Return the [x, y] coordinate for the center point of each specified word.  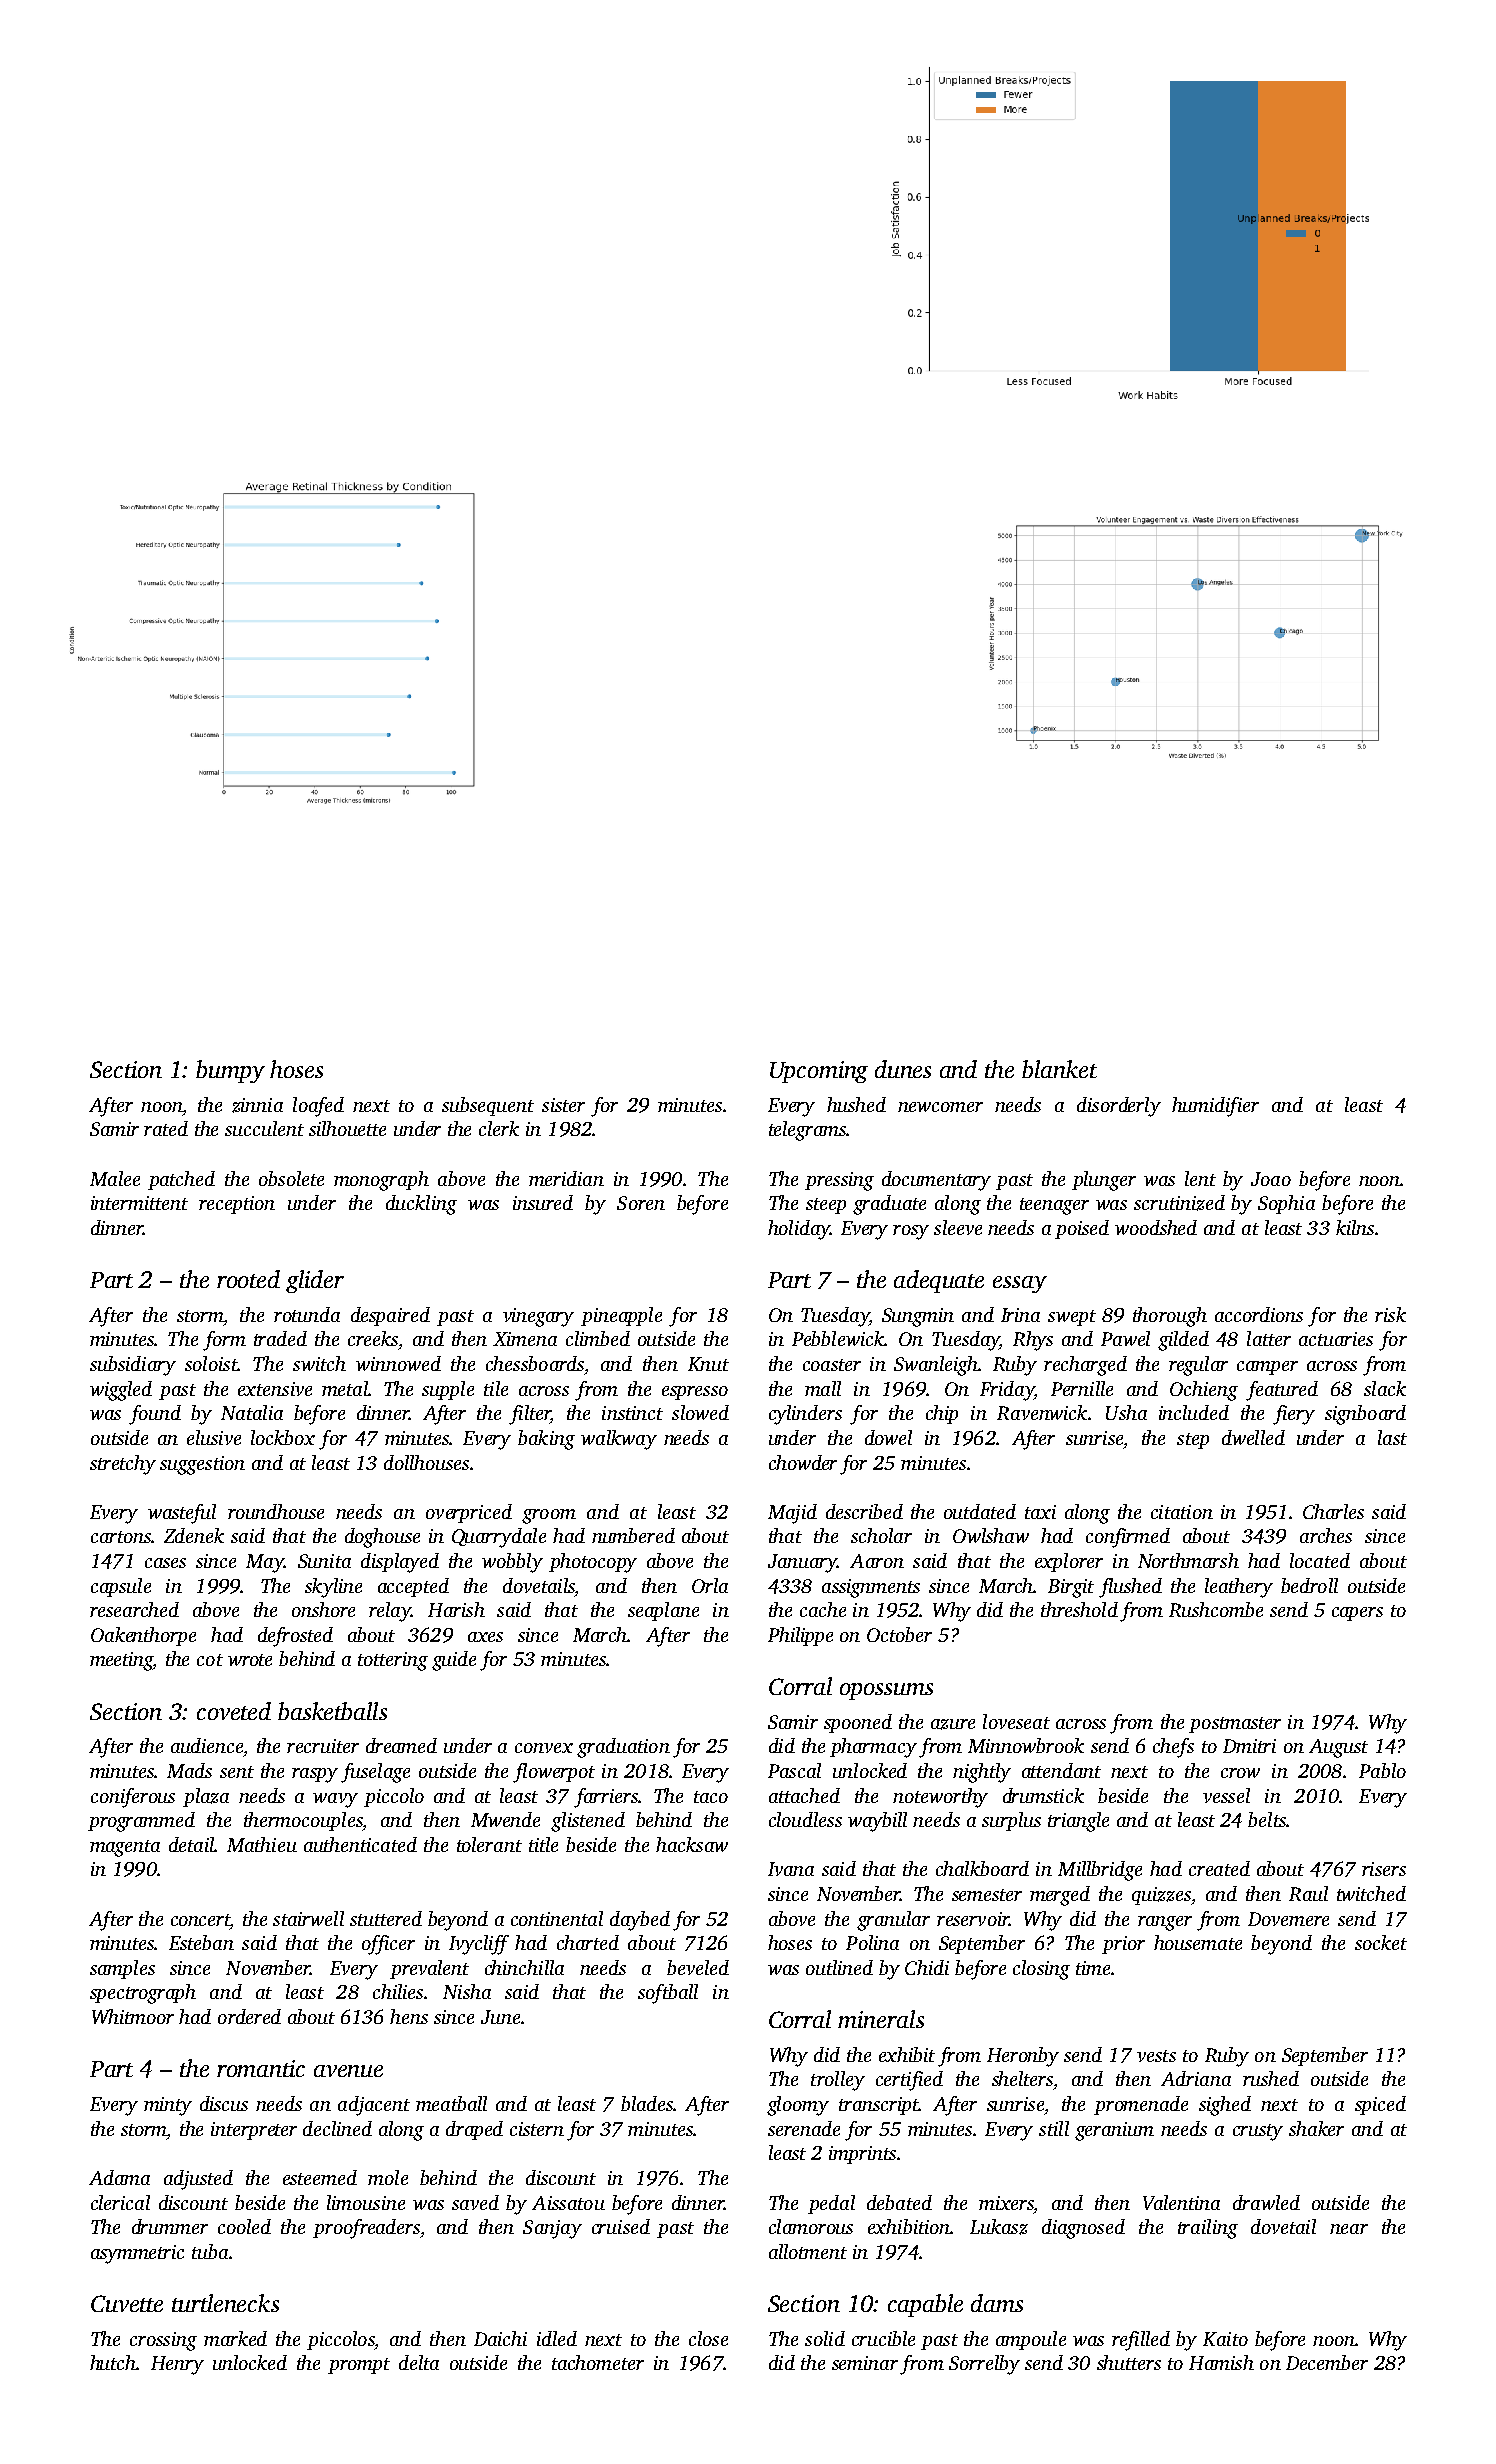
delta [419, 2362]
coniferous [133, 1798]
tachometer [598, 2362]
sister [563, 1105]
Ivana [791, 1869]
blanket [1059, 1069]
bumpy [230, 1071]
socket [1381, 1942]
